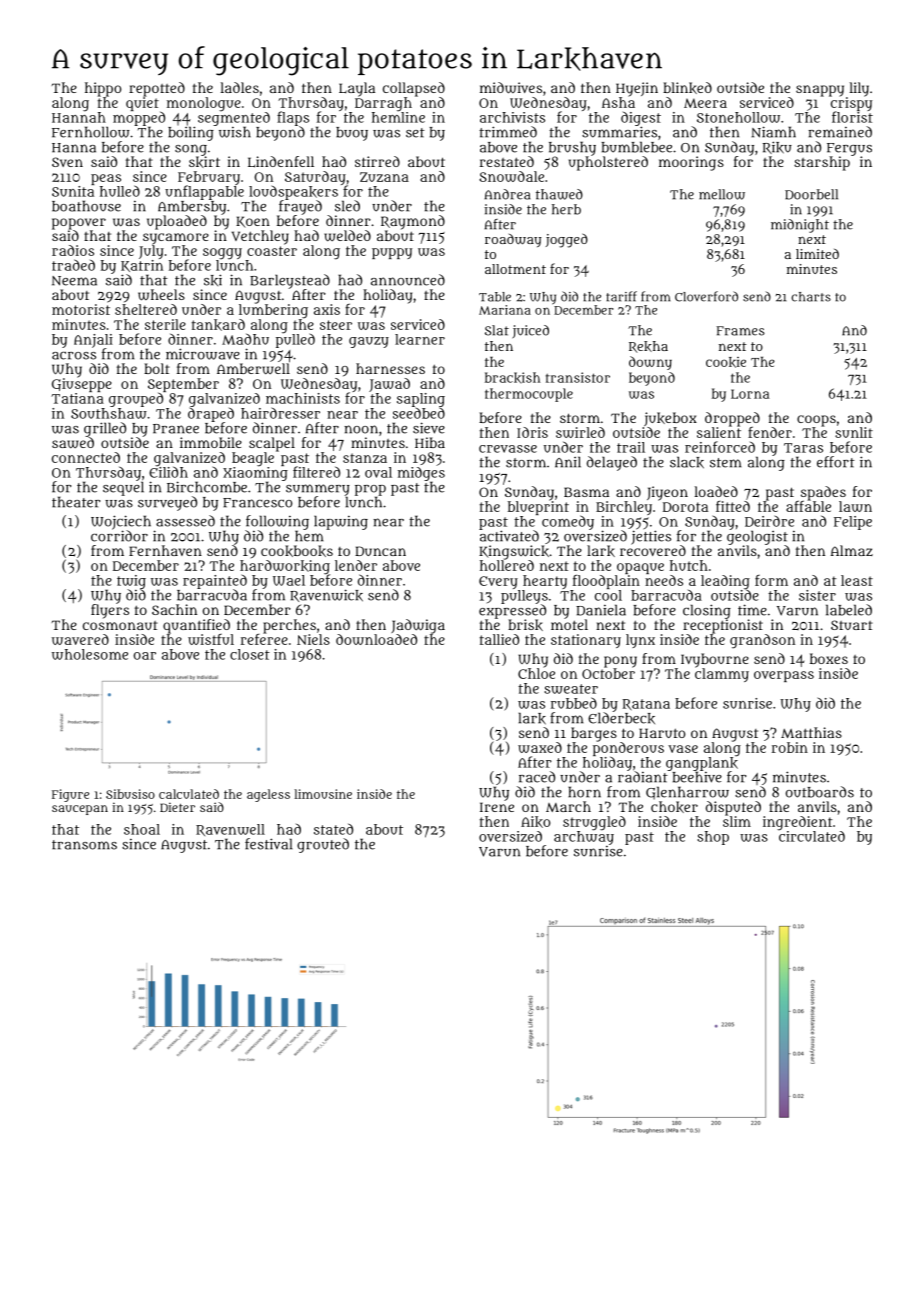 The height and width of the screenshot is (1308, 924). Describe the element at coordinates (499, 639) in the screenshot. I see `tallied` at that location.
